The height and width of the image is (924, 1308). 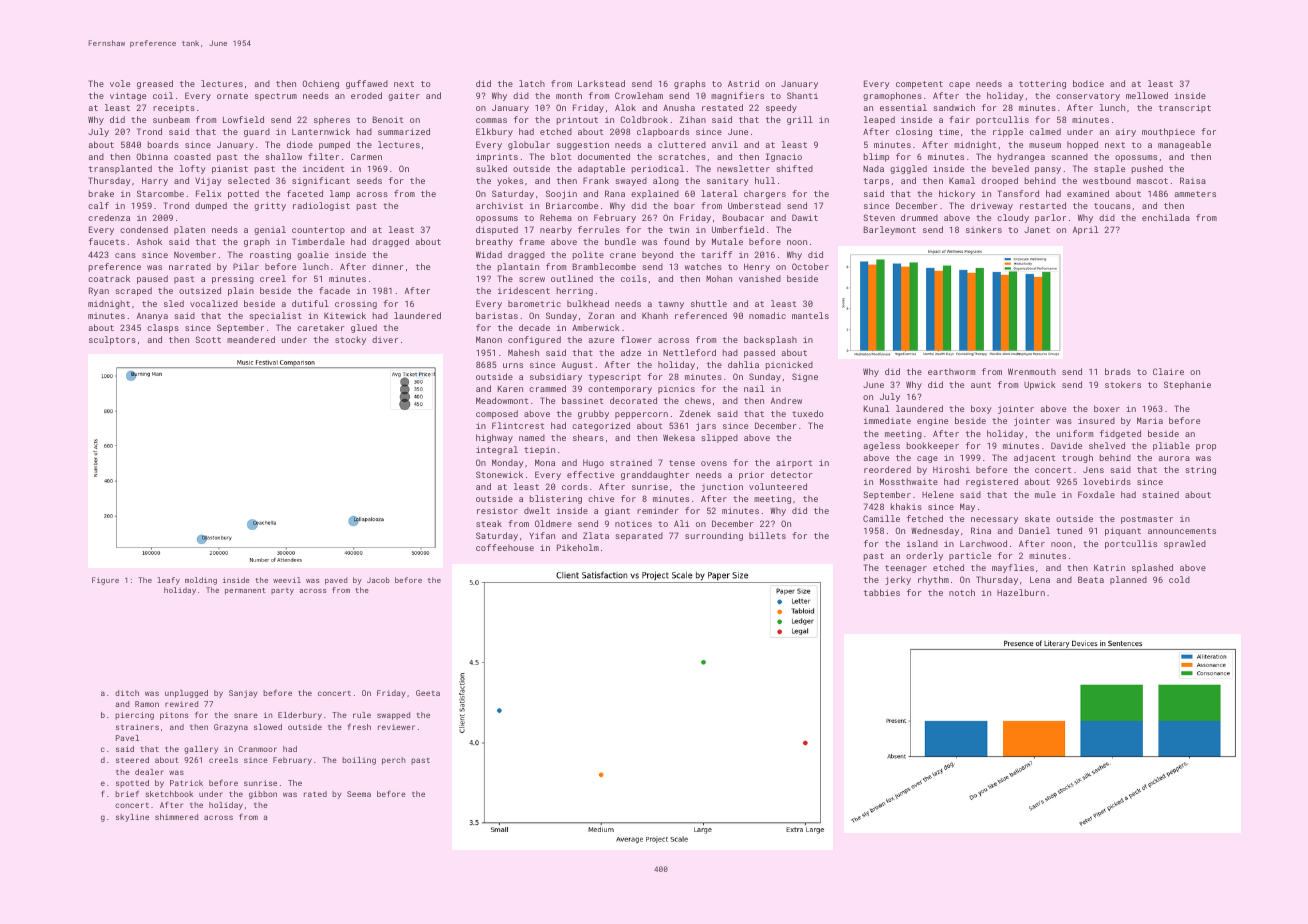 I want to click on Astrid, so click(x=743, y=83).
